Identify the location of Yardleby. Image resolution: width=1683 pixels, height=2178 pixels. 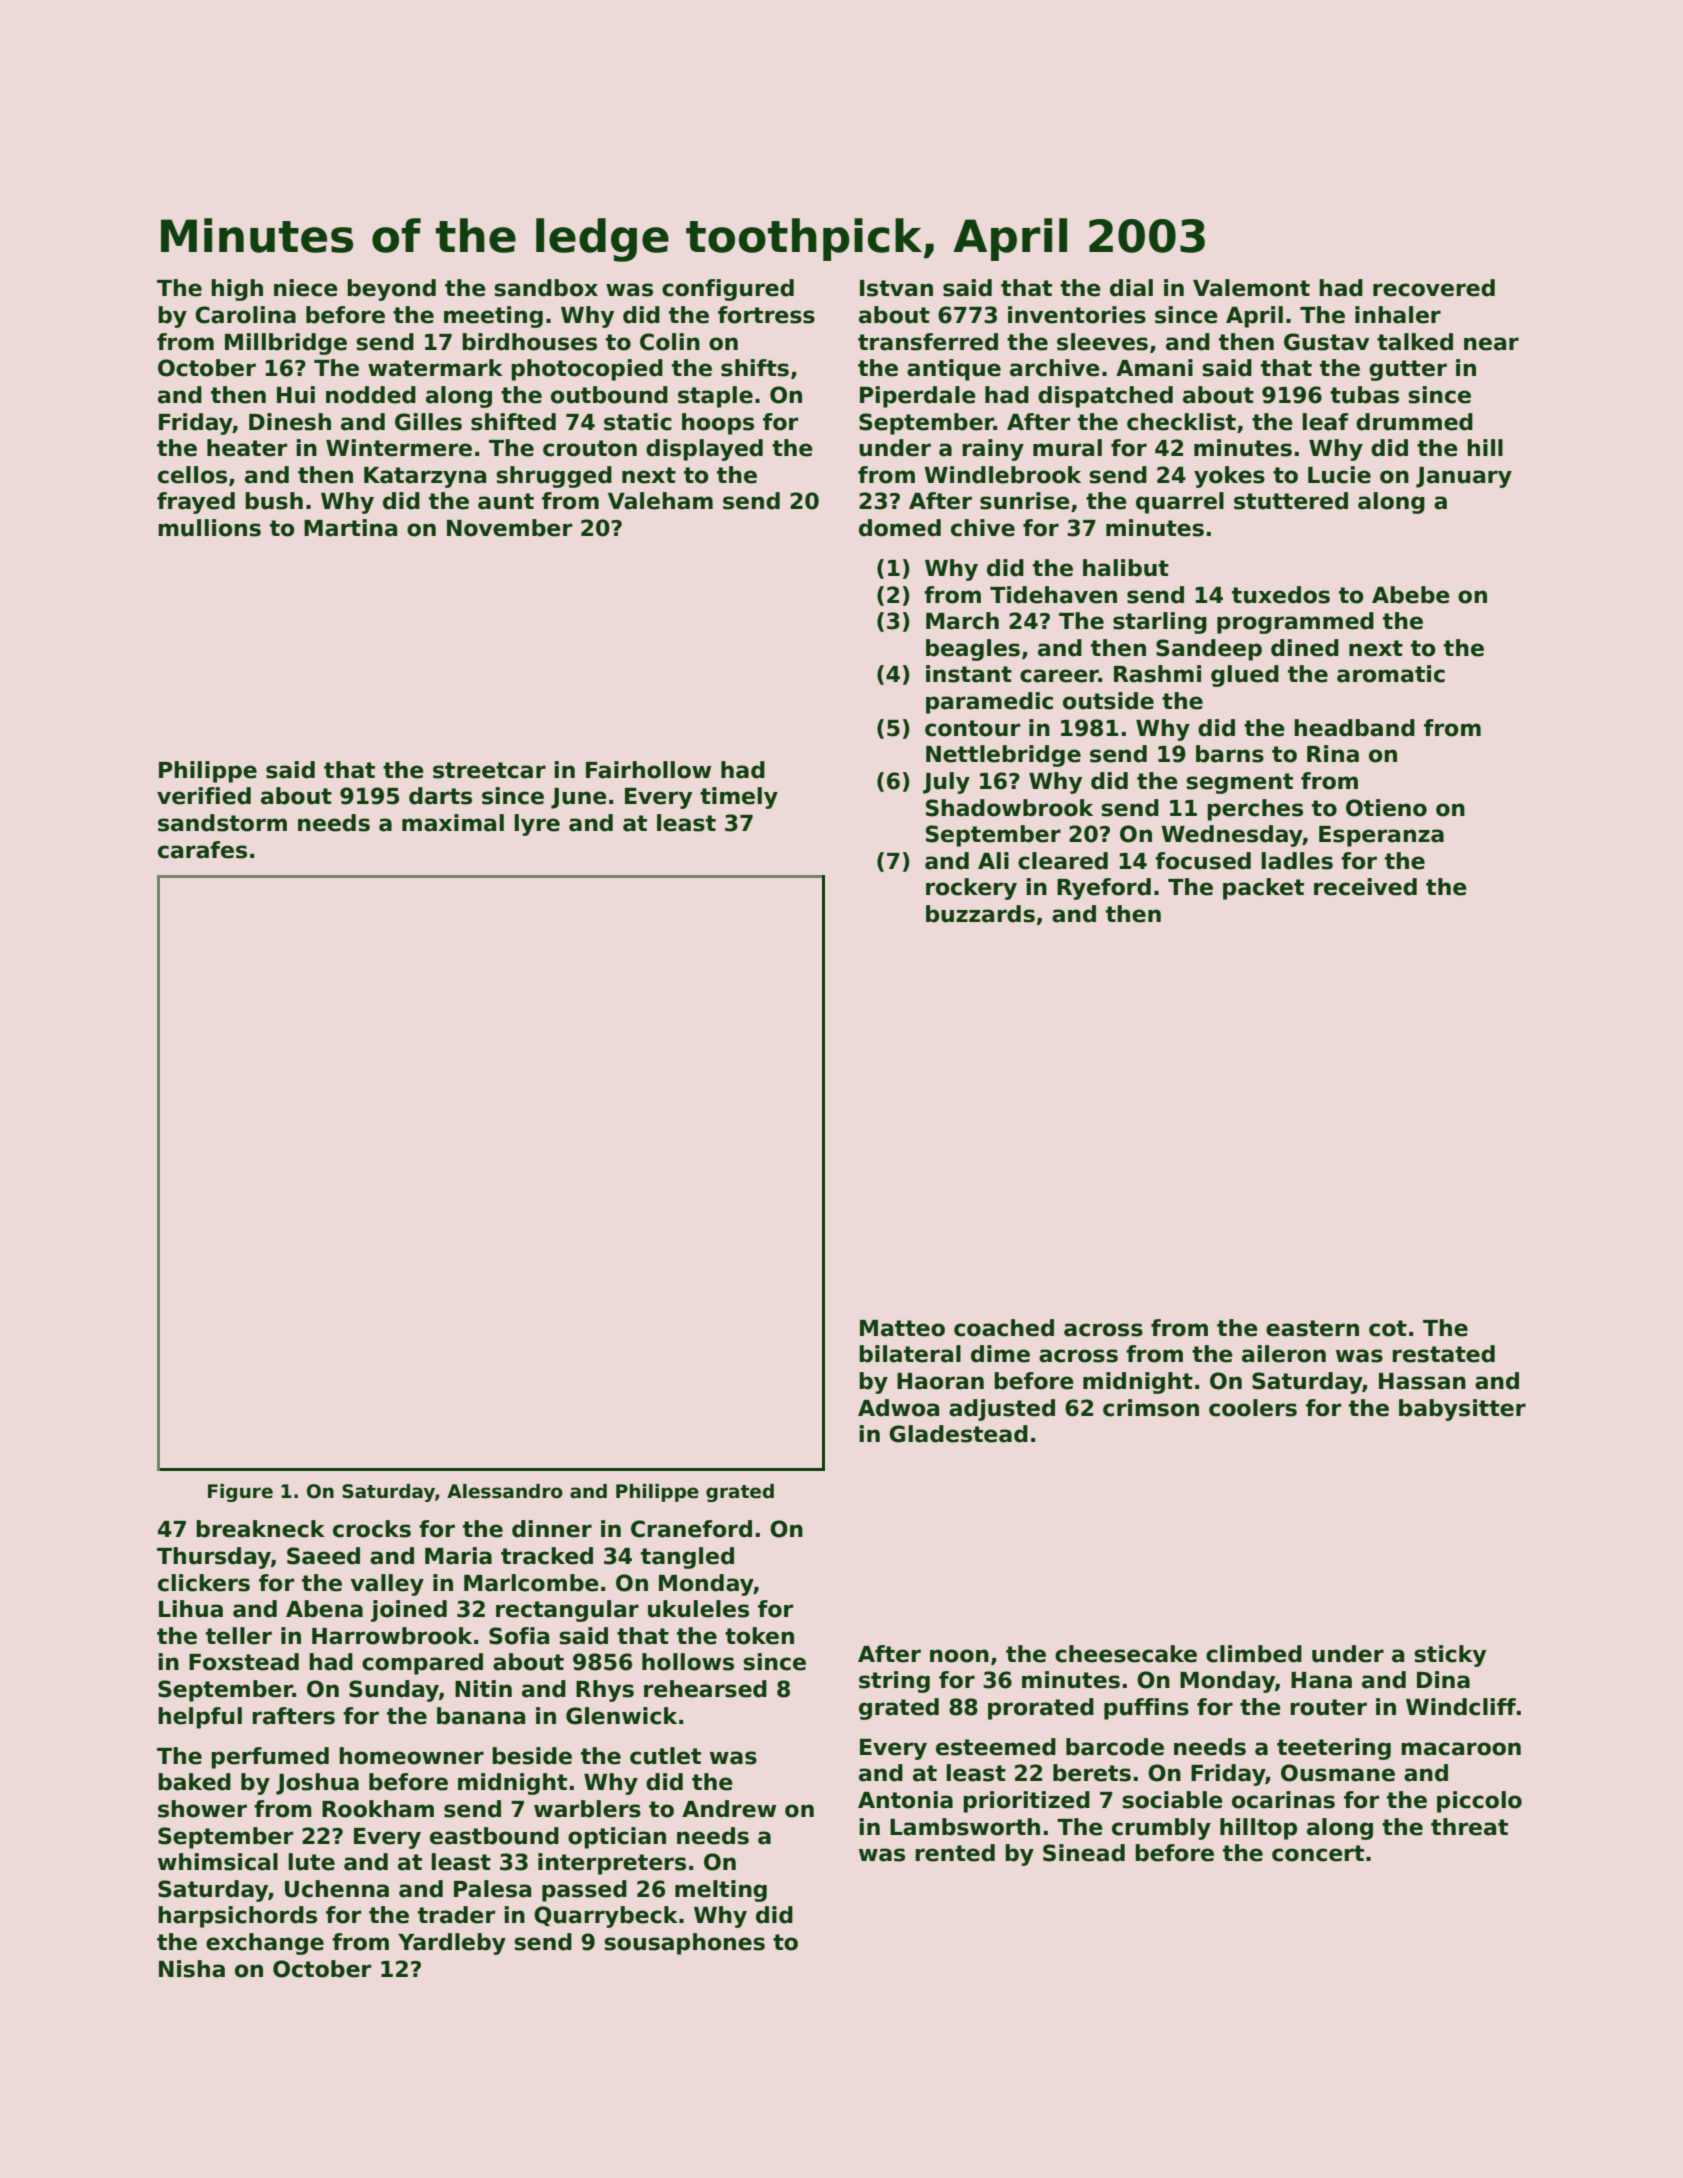
(452, 1944).
